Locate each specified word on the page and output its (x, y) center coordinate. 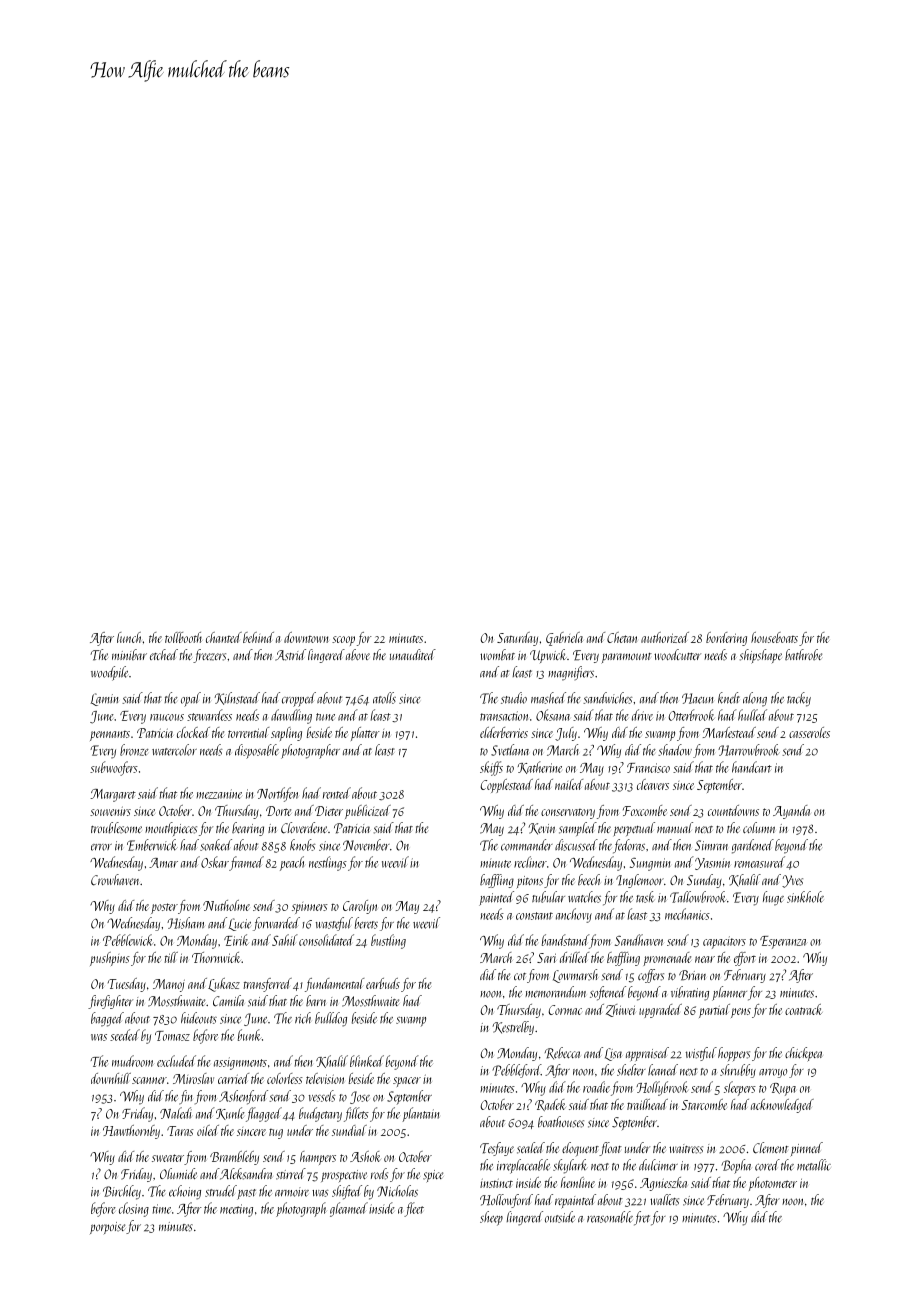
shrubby (738, 1071)
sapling (286, 734)
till (171, 957)
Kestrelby (513, 1028)
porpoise (107, 1228)
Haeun (697, 698)
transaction (504, 716)
